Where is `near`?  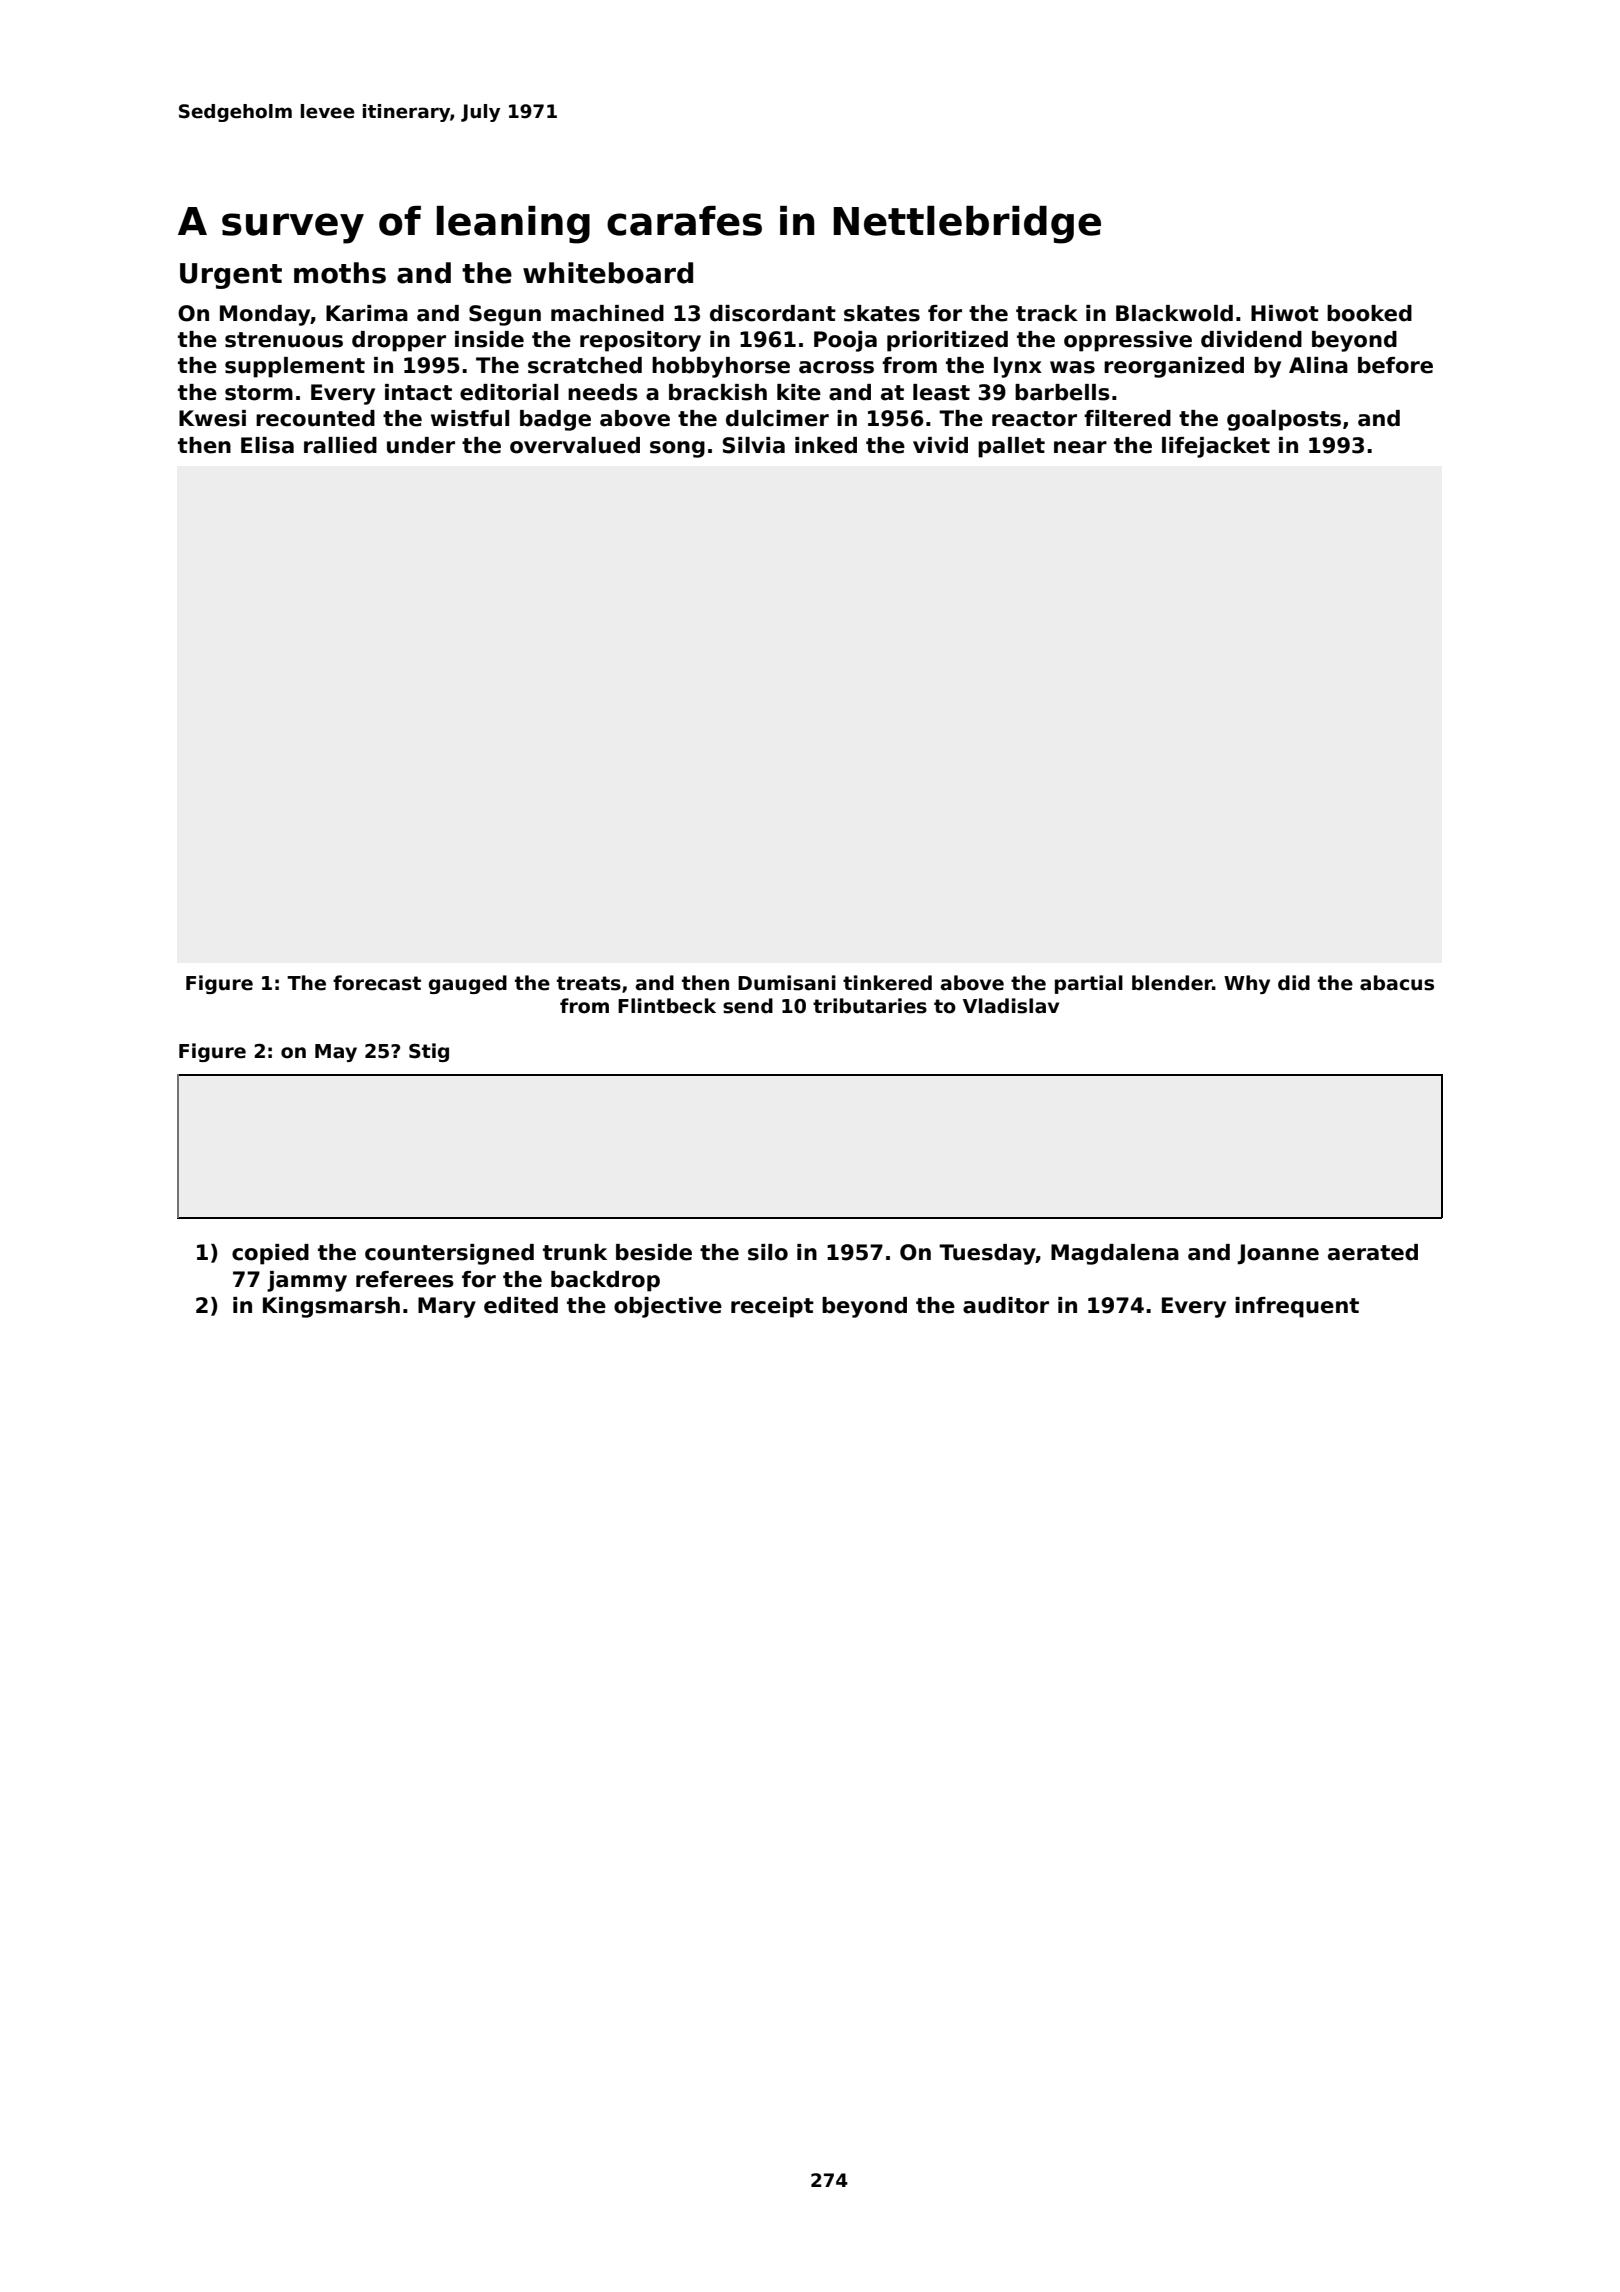 near is located at coordinates (1080, 447).
